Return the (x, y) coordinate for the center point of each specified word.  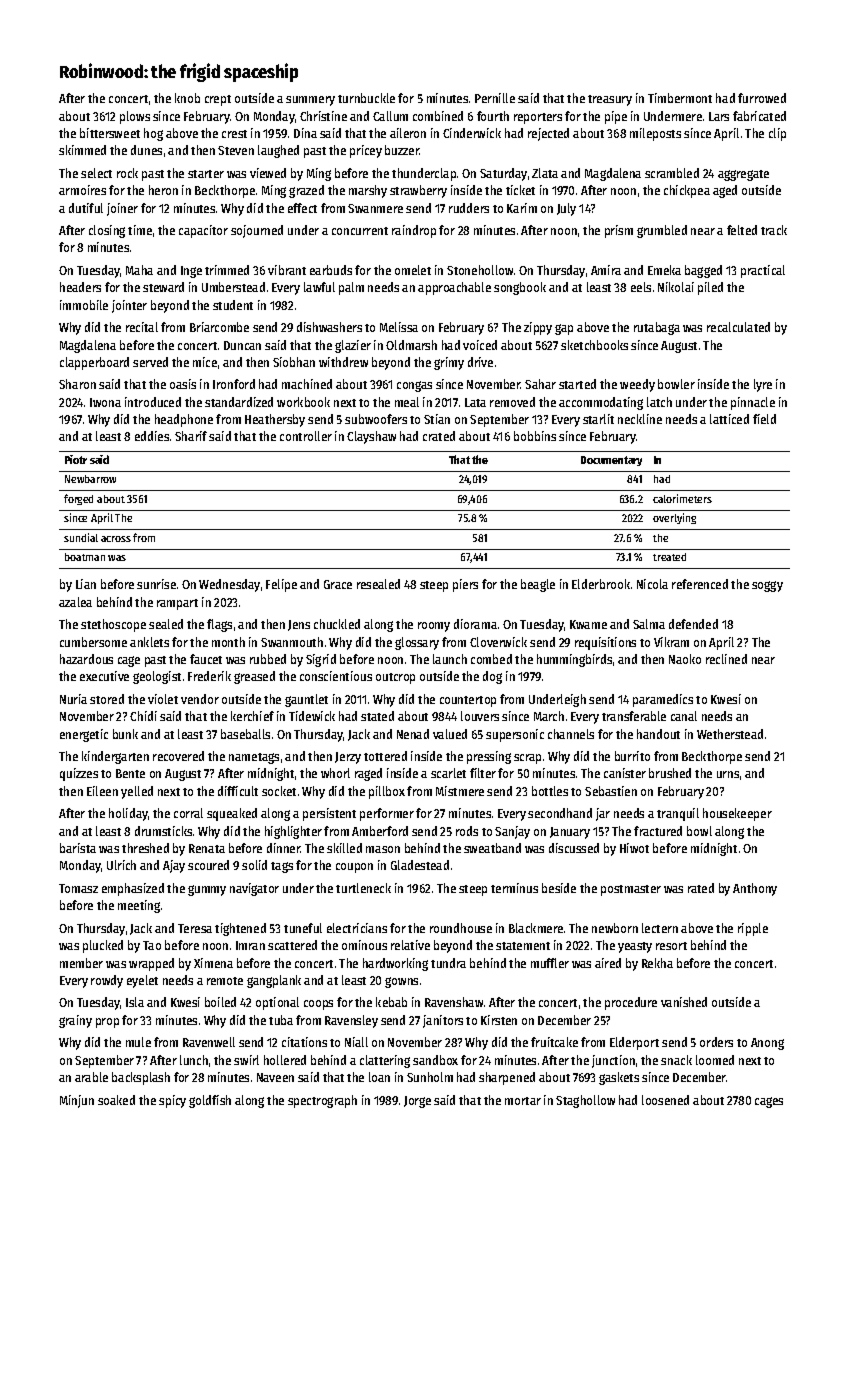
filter (483, 773)
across (116, 539)
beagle (538, 585)
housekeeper (737, 814)
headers (80, 287)
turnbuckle (366, 98)
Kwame (588, 624)
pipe (616, 117)
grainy (75, 1021)
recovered (178, 756)
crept (218, 100)
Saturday (503, 174)
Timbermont (680, 98)
